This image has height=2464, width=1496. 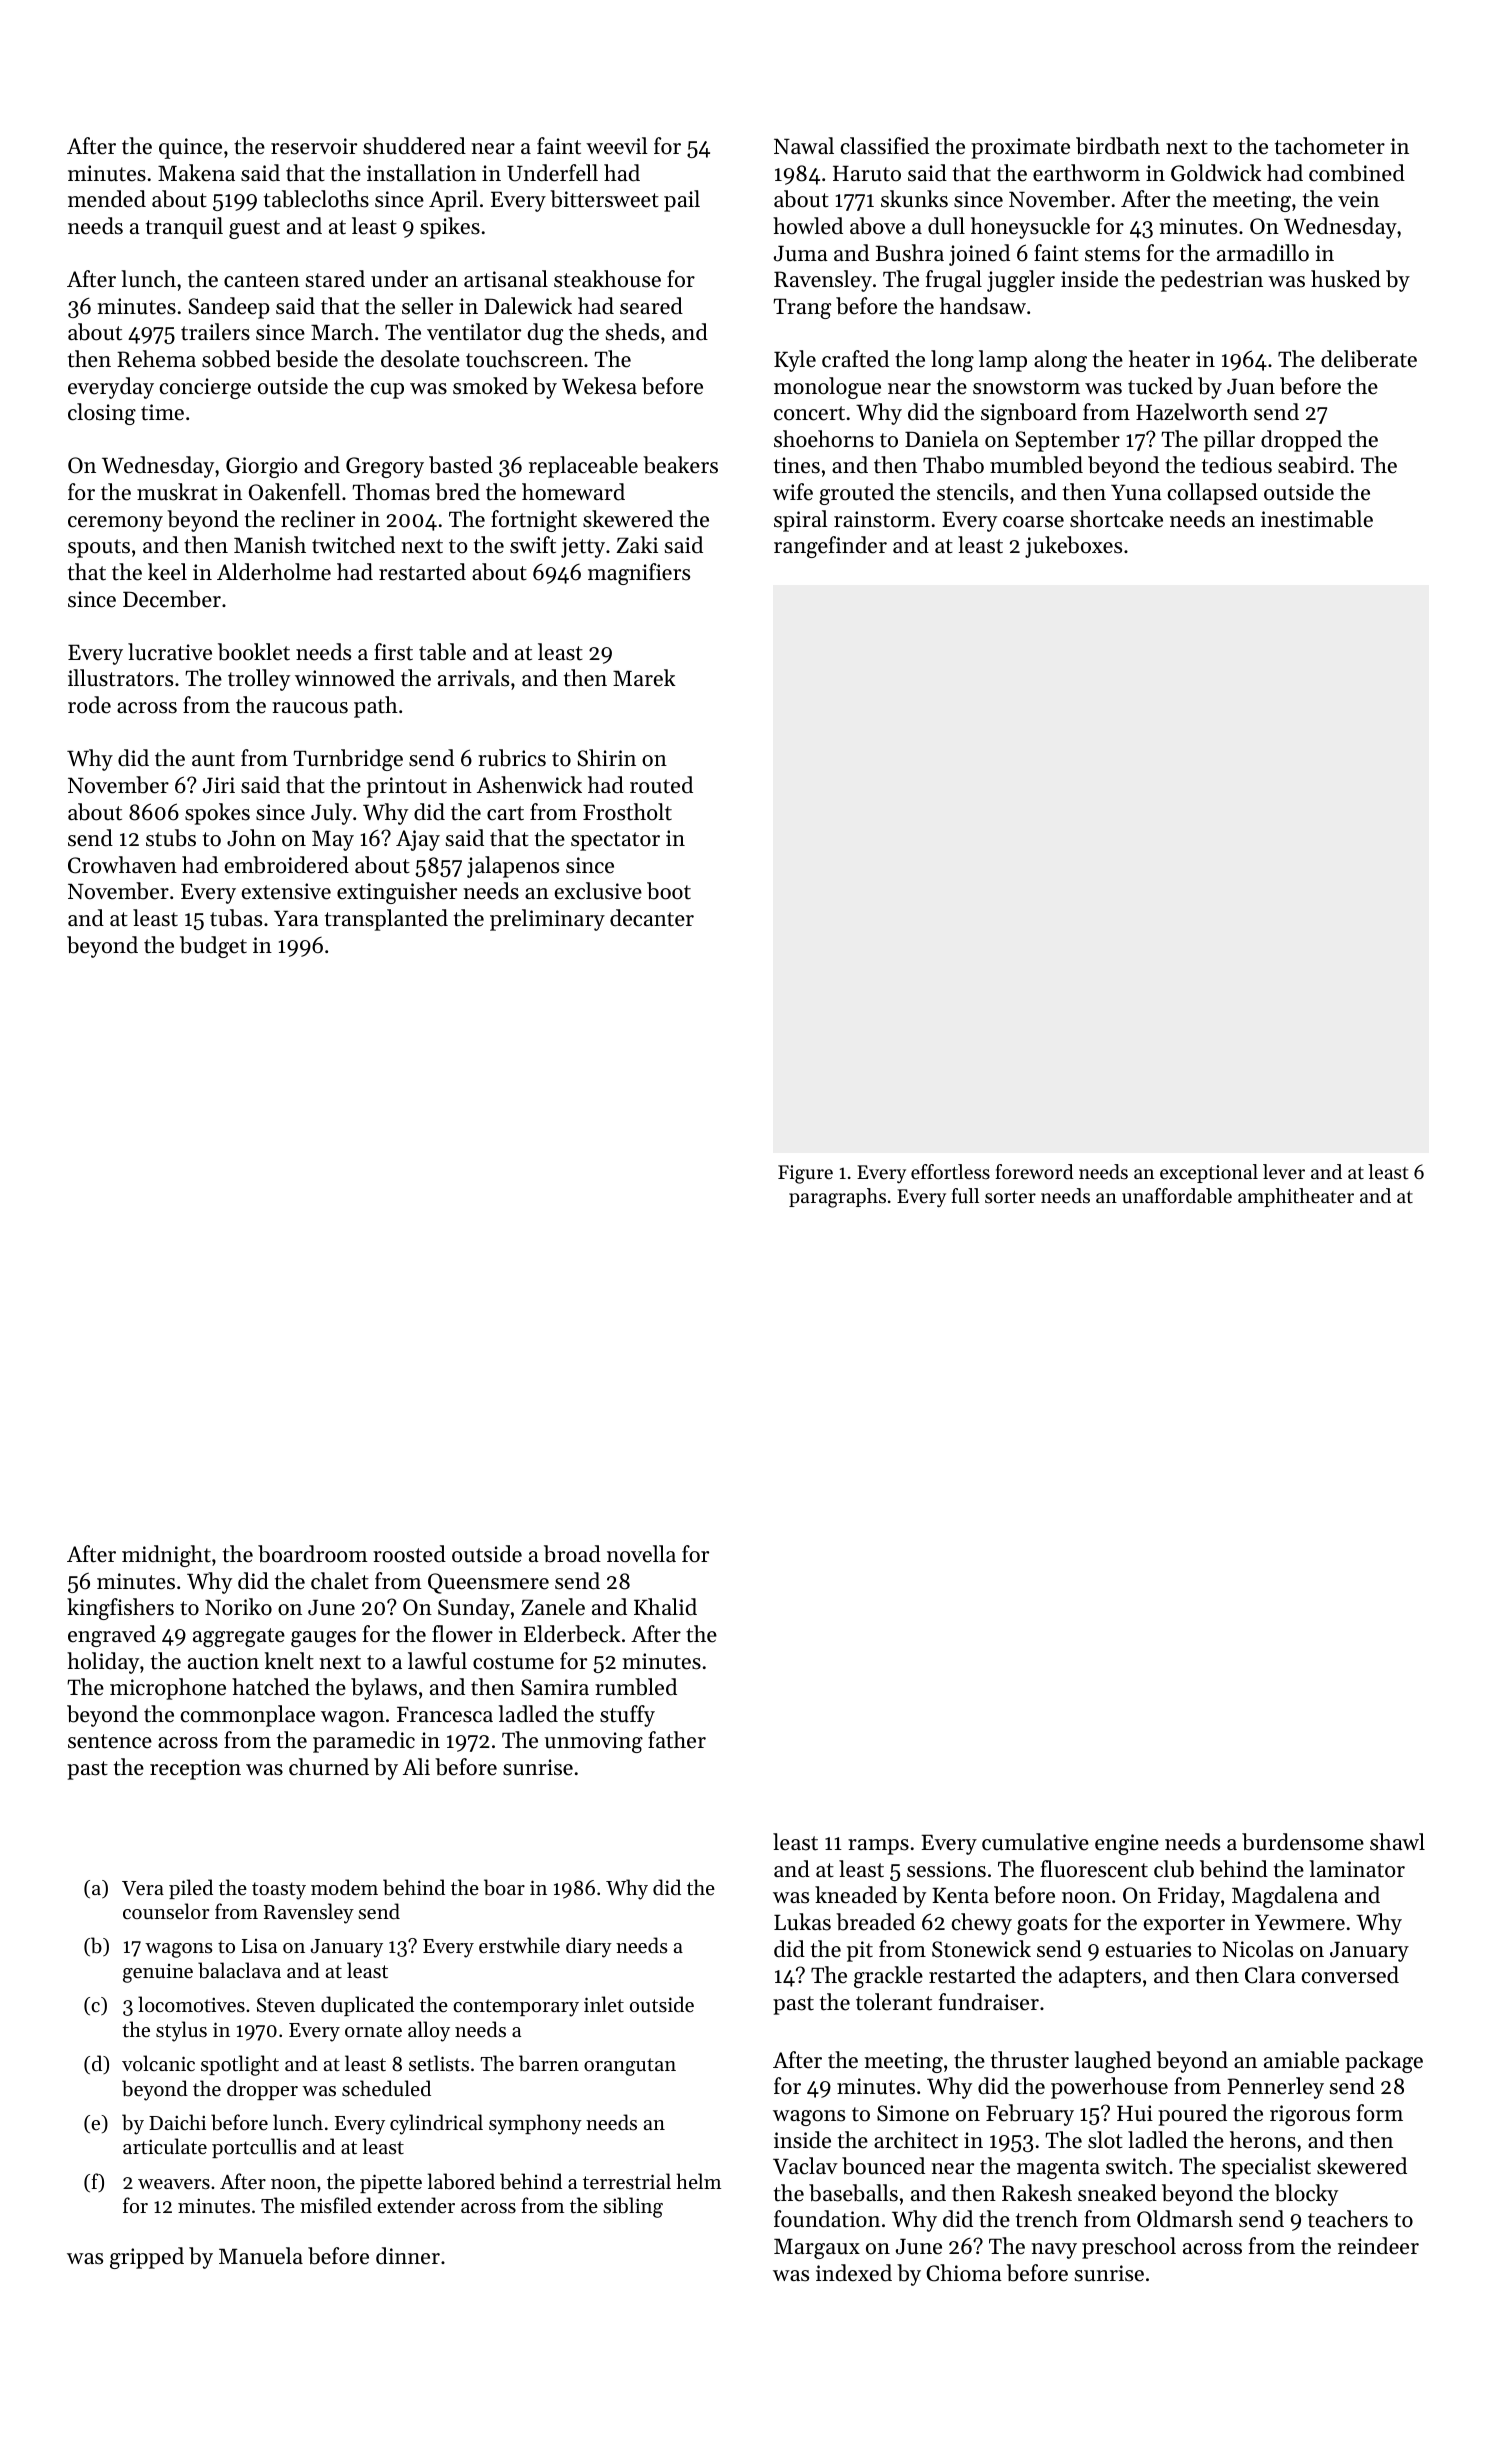 What do you see at coordinates (972, 492) in the image?
I see `stencils` at bounding box center [972, 492].
